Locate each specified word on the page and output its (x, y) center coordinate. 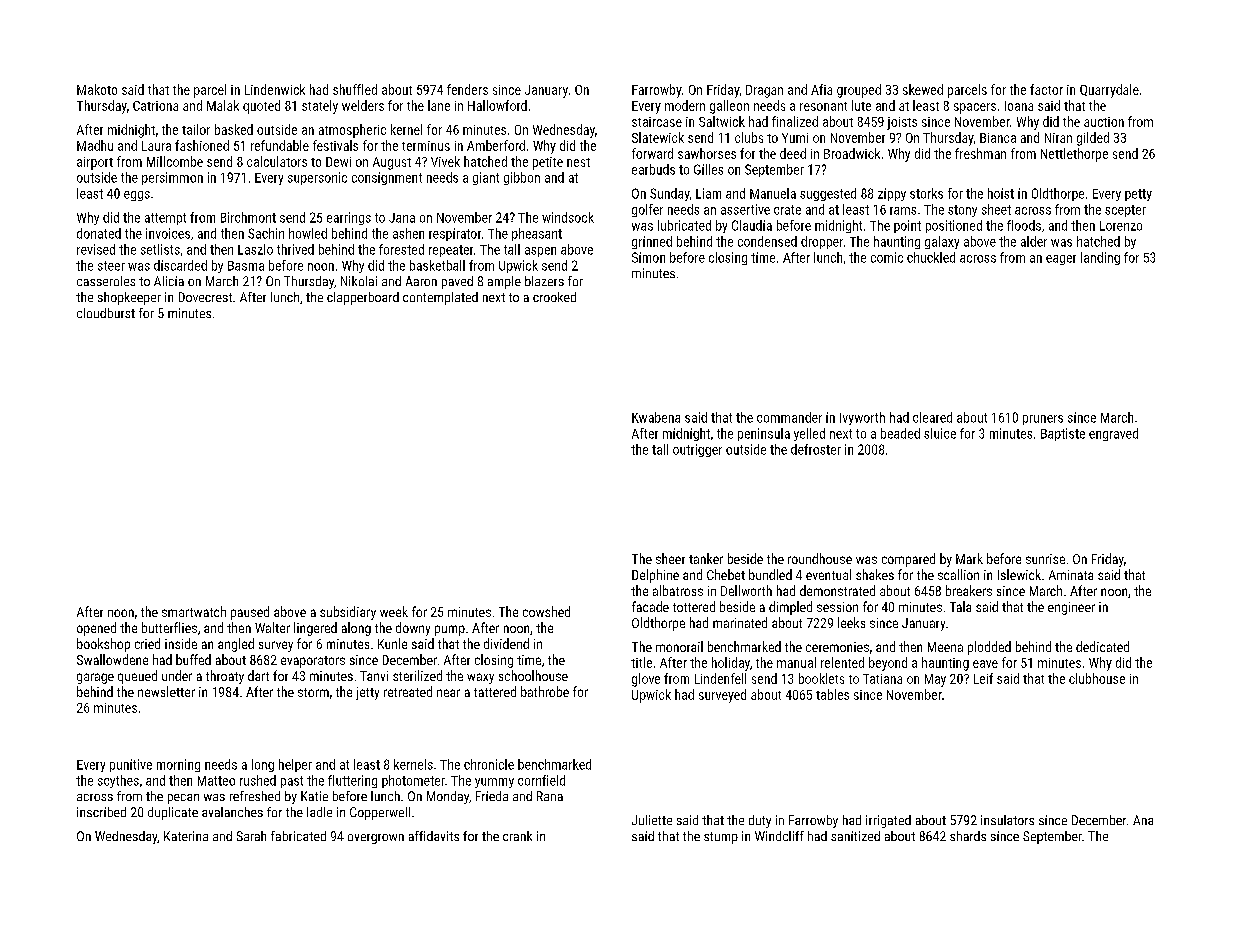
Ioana (1019, 106)
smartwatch (194, 611)
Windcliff (779, 836)
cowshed (546, 611)
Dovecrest (205, 297)
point (907, 226)
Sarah (251, 836)
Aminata (1071, 575)
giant (486, 178)
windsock (568, 217)
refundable (280, 145)
